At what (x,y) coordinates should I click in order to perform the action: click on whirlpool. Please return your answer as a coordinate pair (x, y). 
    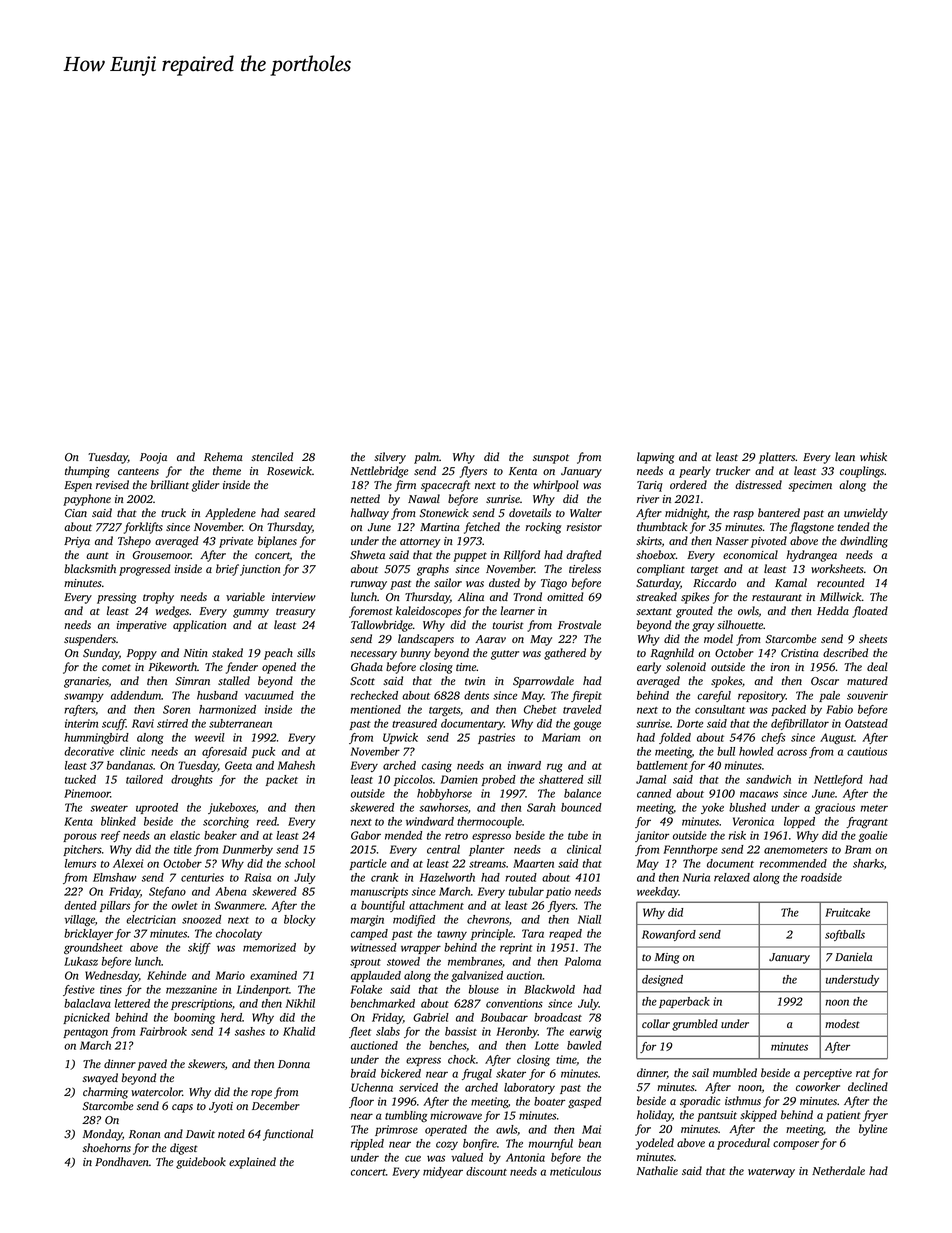
    Looking at the image, I should click on (556, 486).
